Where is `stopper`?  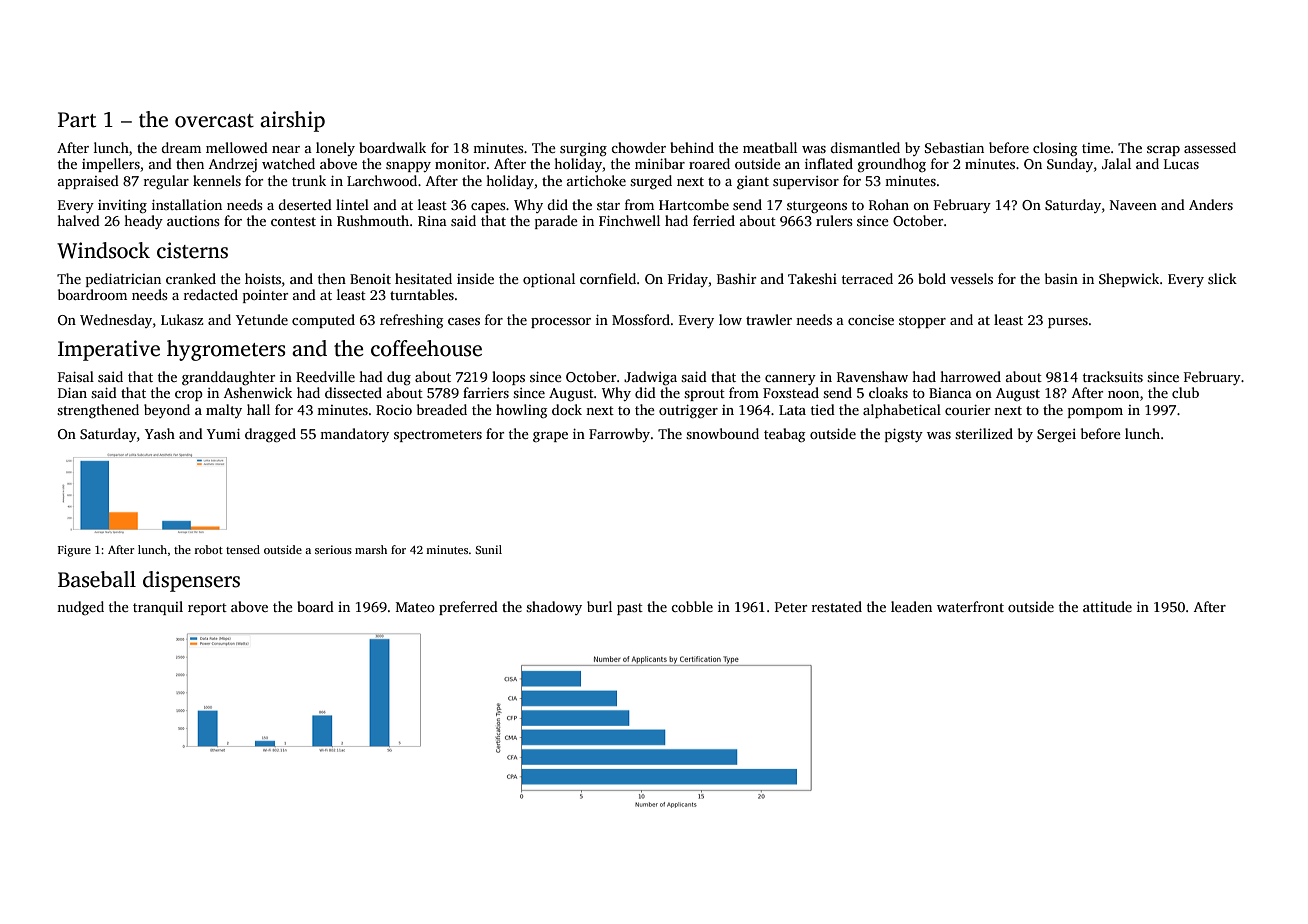
stopper is located at coordinates (922, 322).
